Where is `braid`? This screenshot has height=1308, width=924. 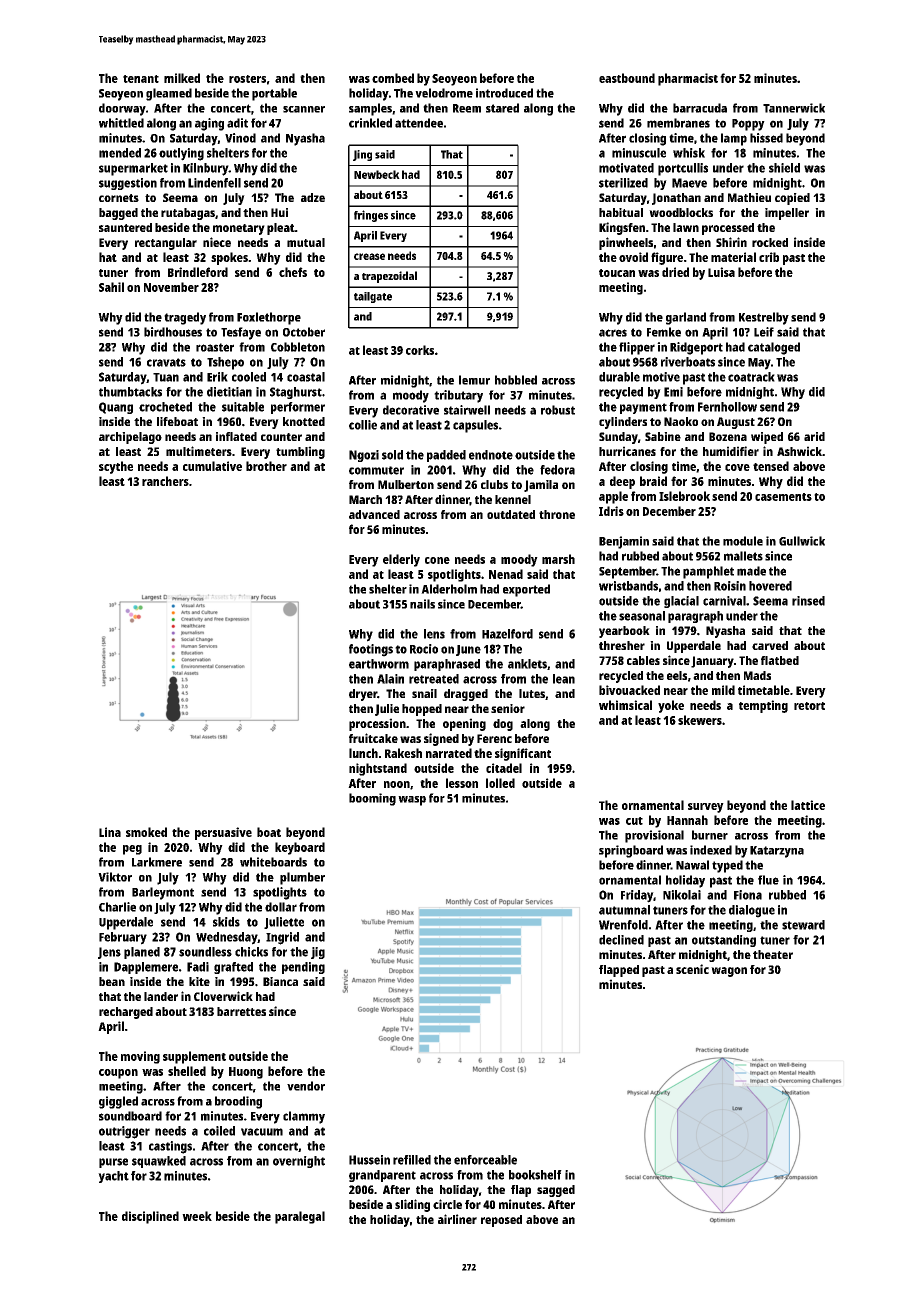 braid is located at coordinates (653, 481).
